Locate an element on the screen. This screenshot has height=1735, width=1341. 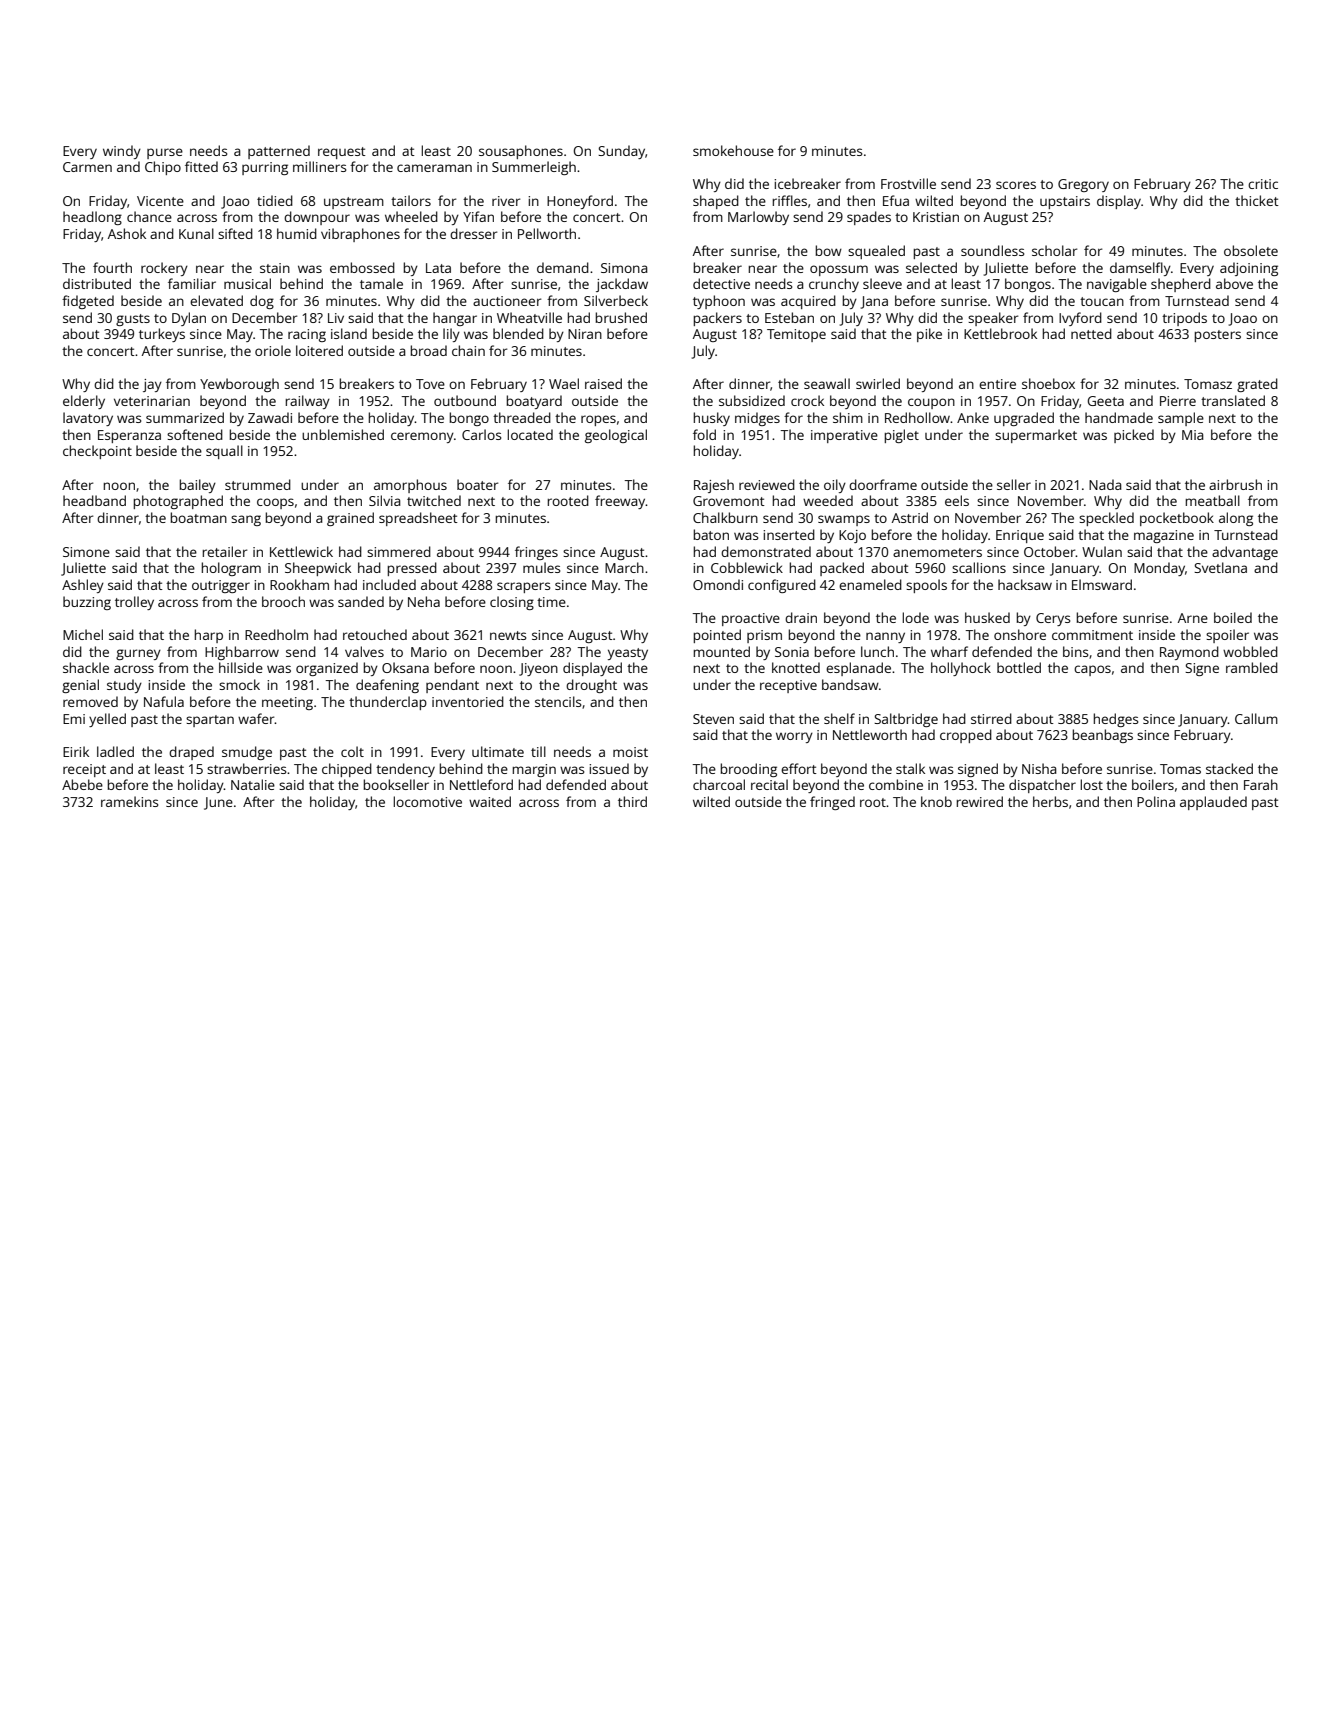
thicket is located at coordinates (1257, 200).
